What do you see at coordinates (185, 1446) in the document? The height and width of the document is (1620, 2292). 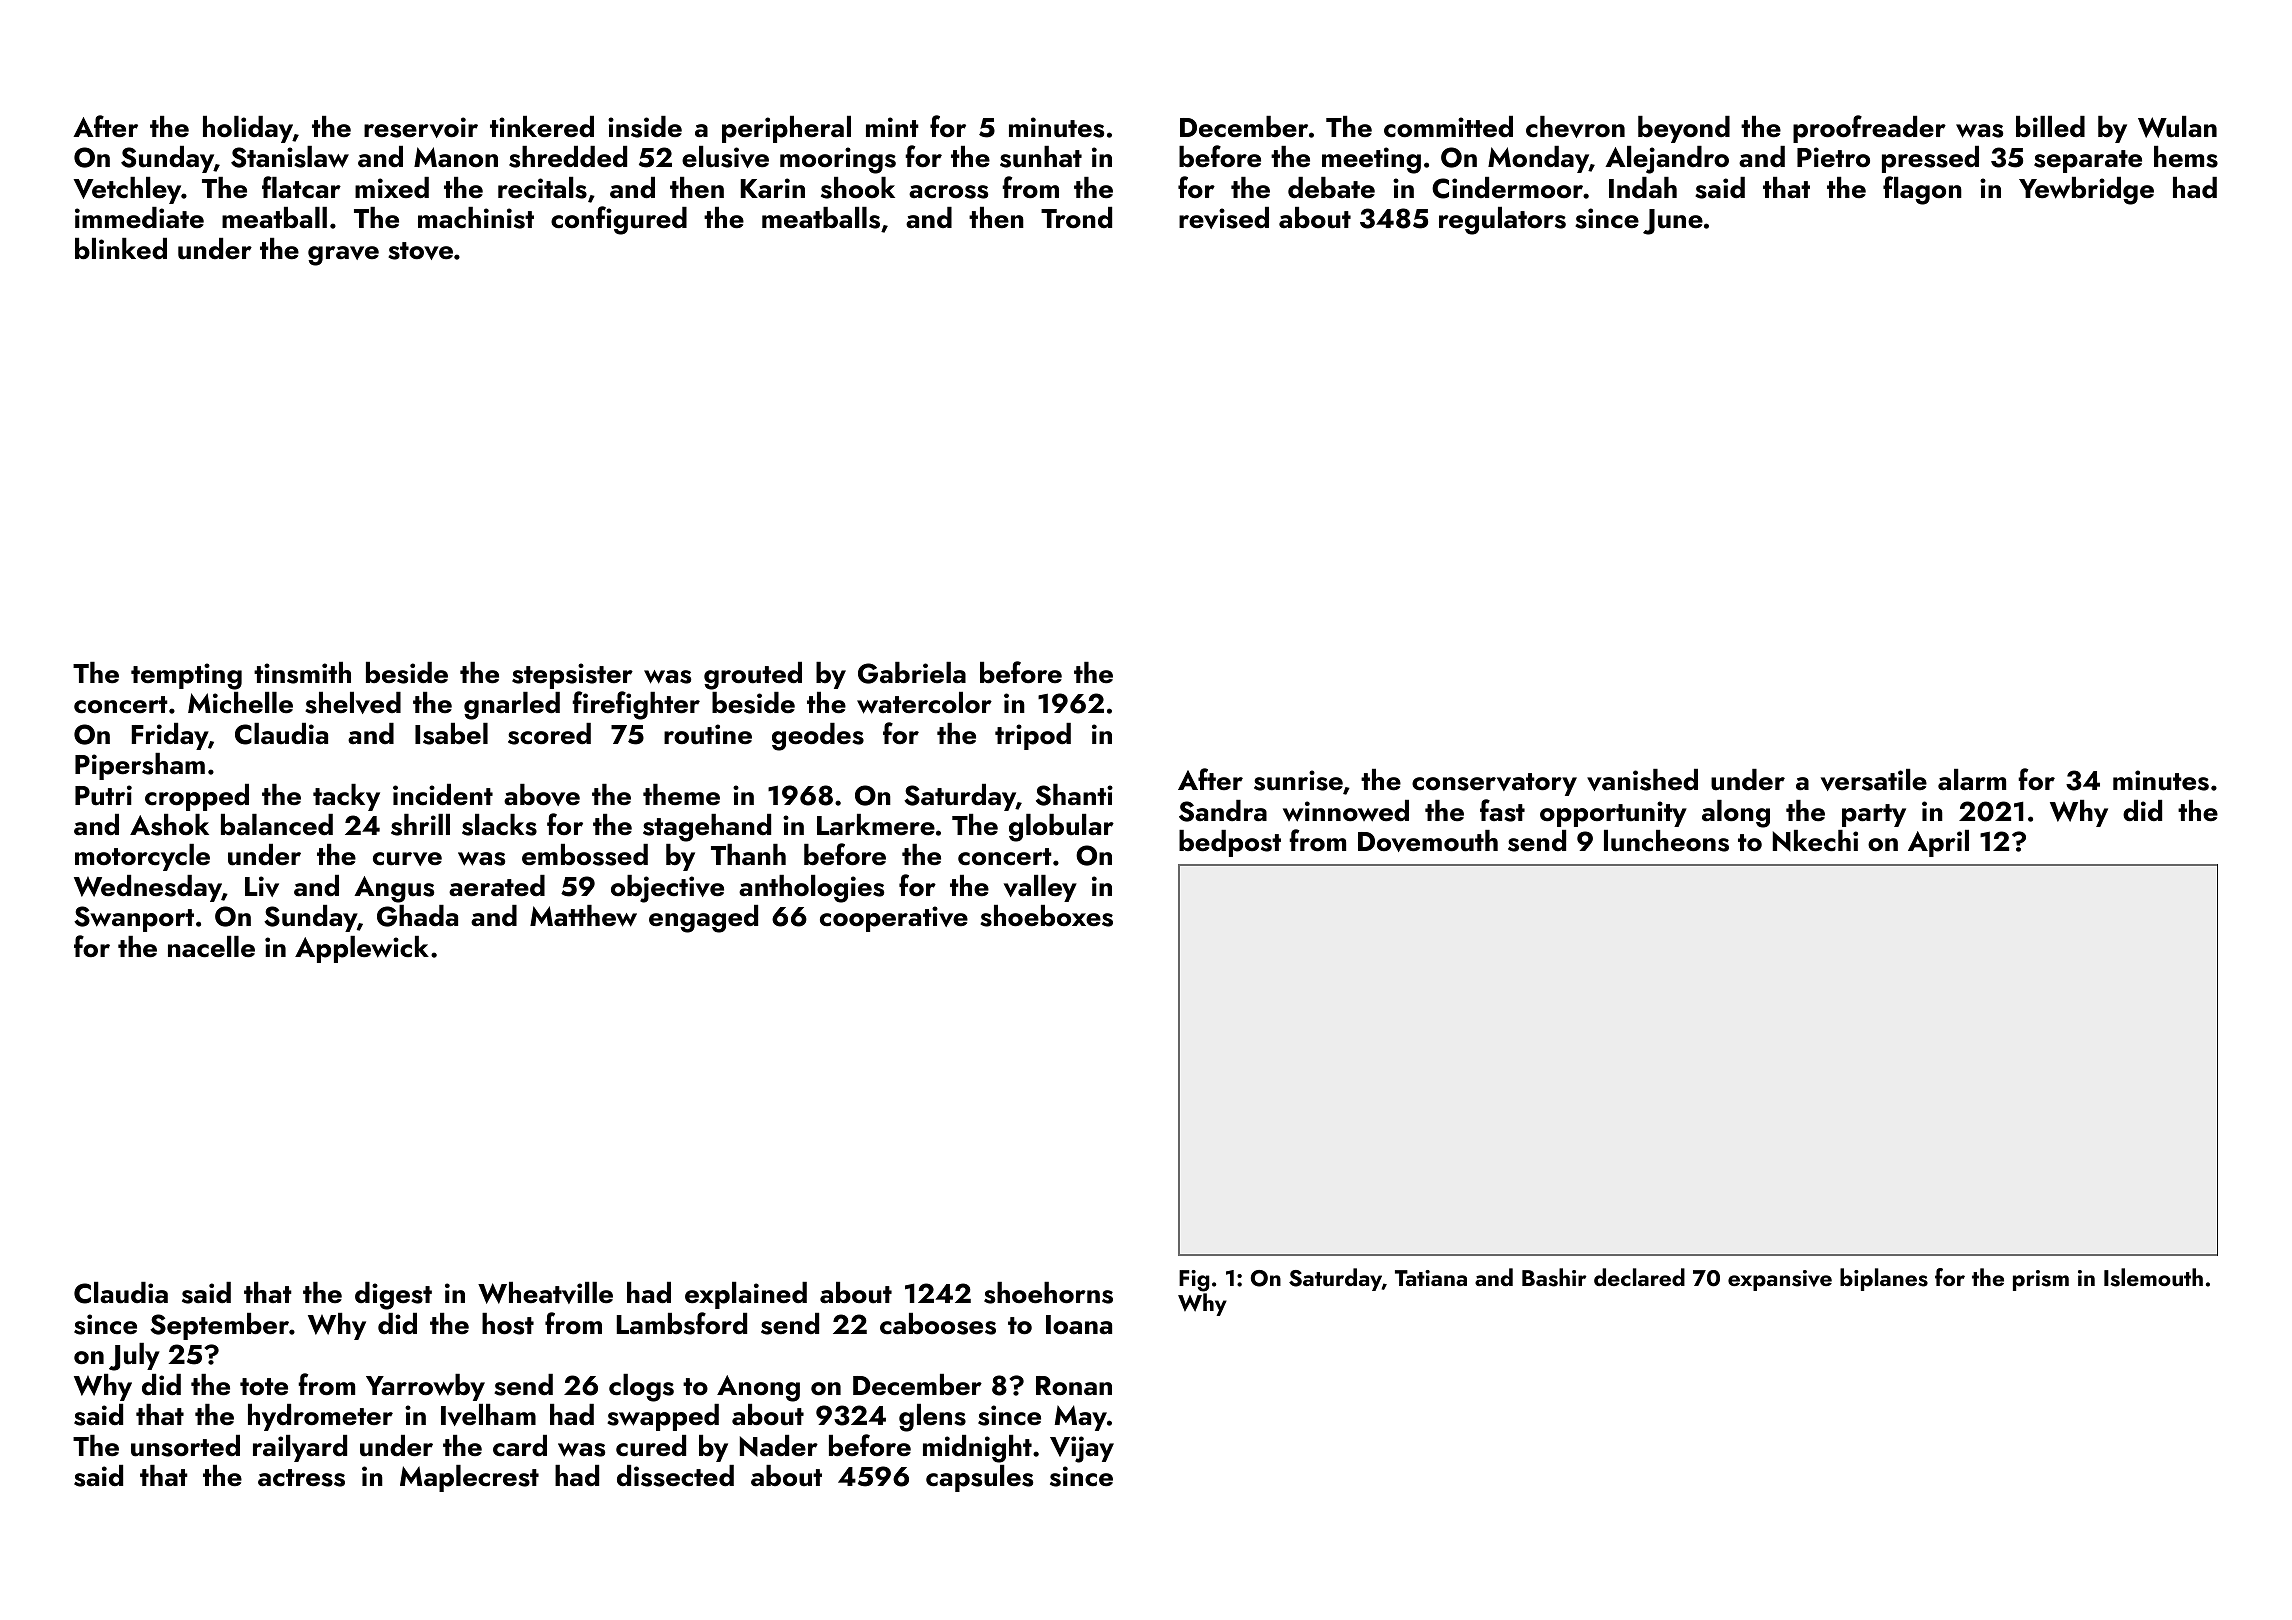 I see `unsorted` at bounding box center [185, 1446].
